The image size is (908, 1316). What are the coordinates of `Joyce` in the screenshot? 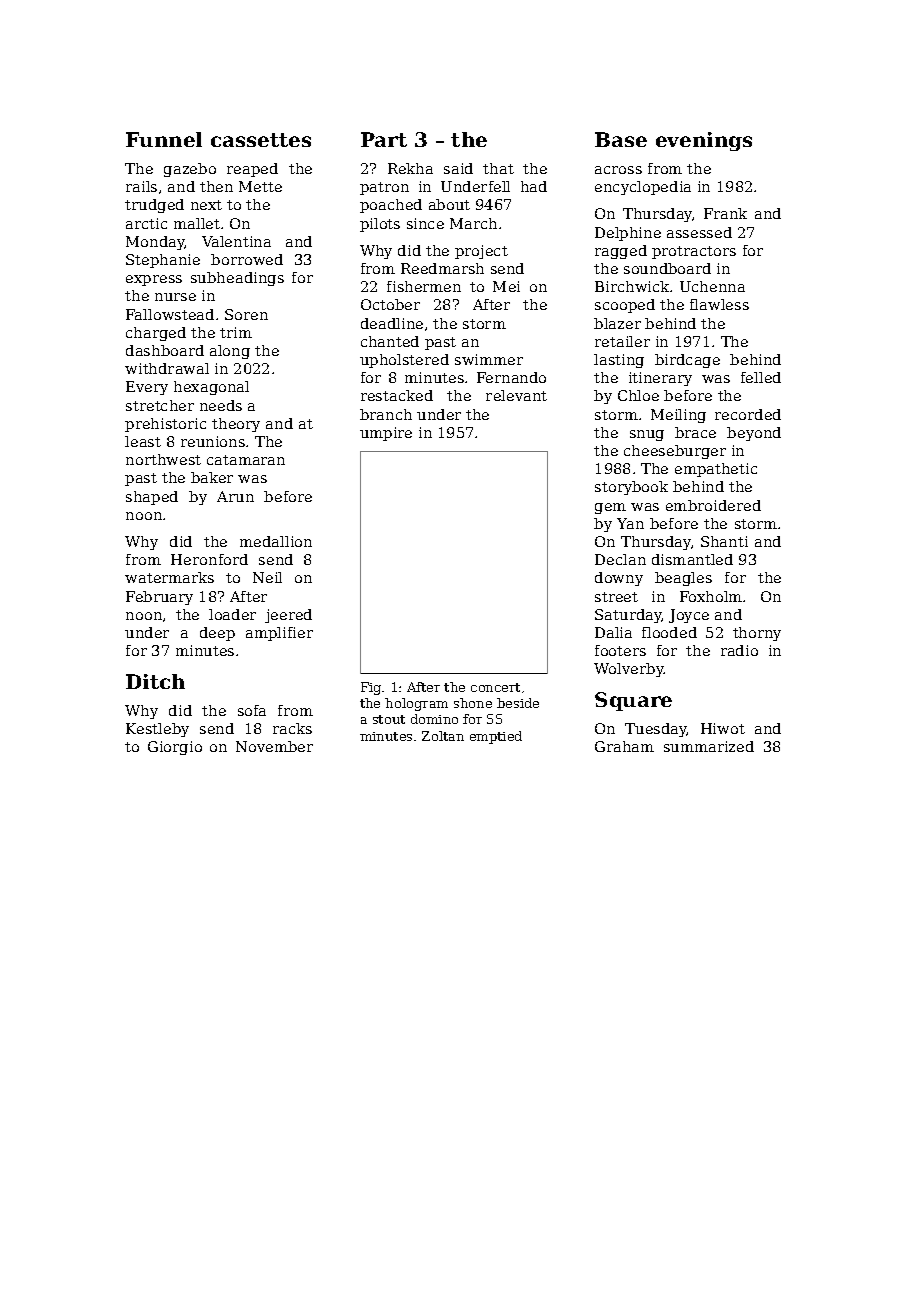 It's located at (689, 616).
